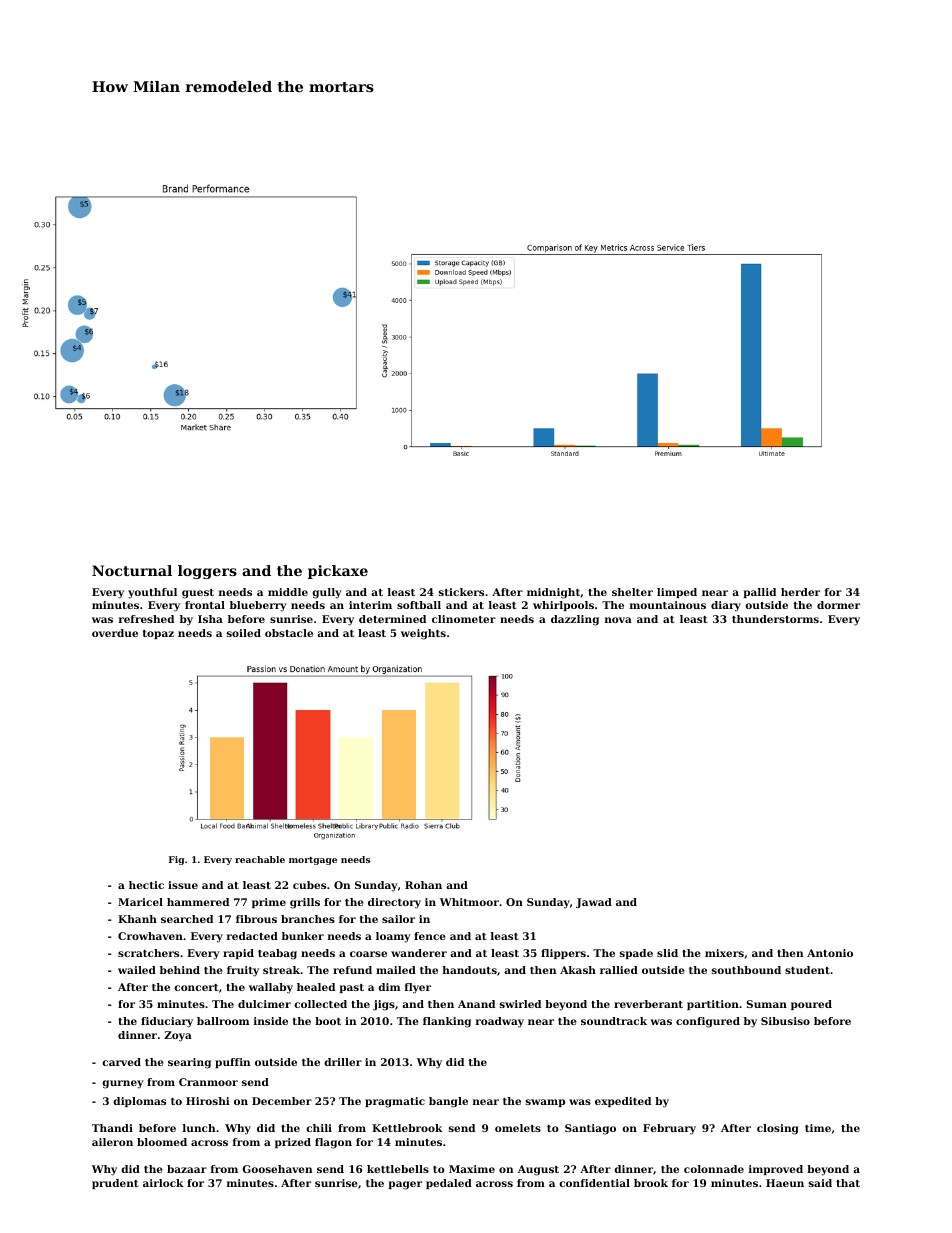  Describe the element at coordinates (563, 606) in the document. I see `whirlpools` at that location.
